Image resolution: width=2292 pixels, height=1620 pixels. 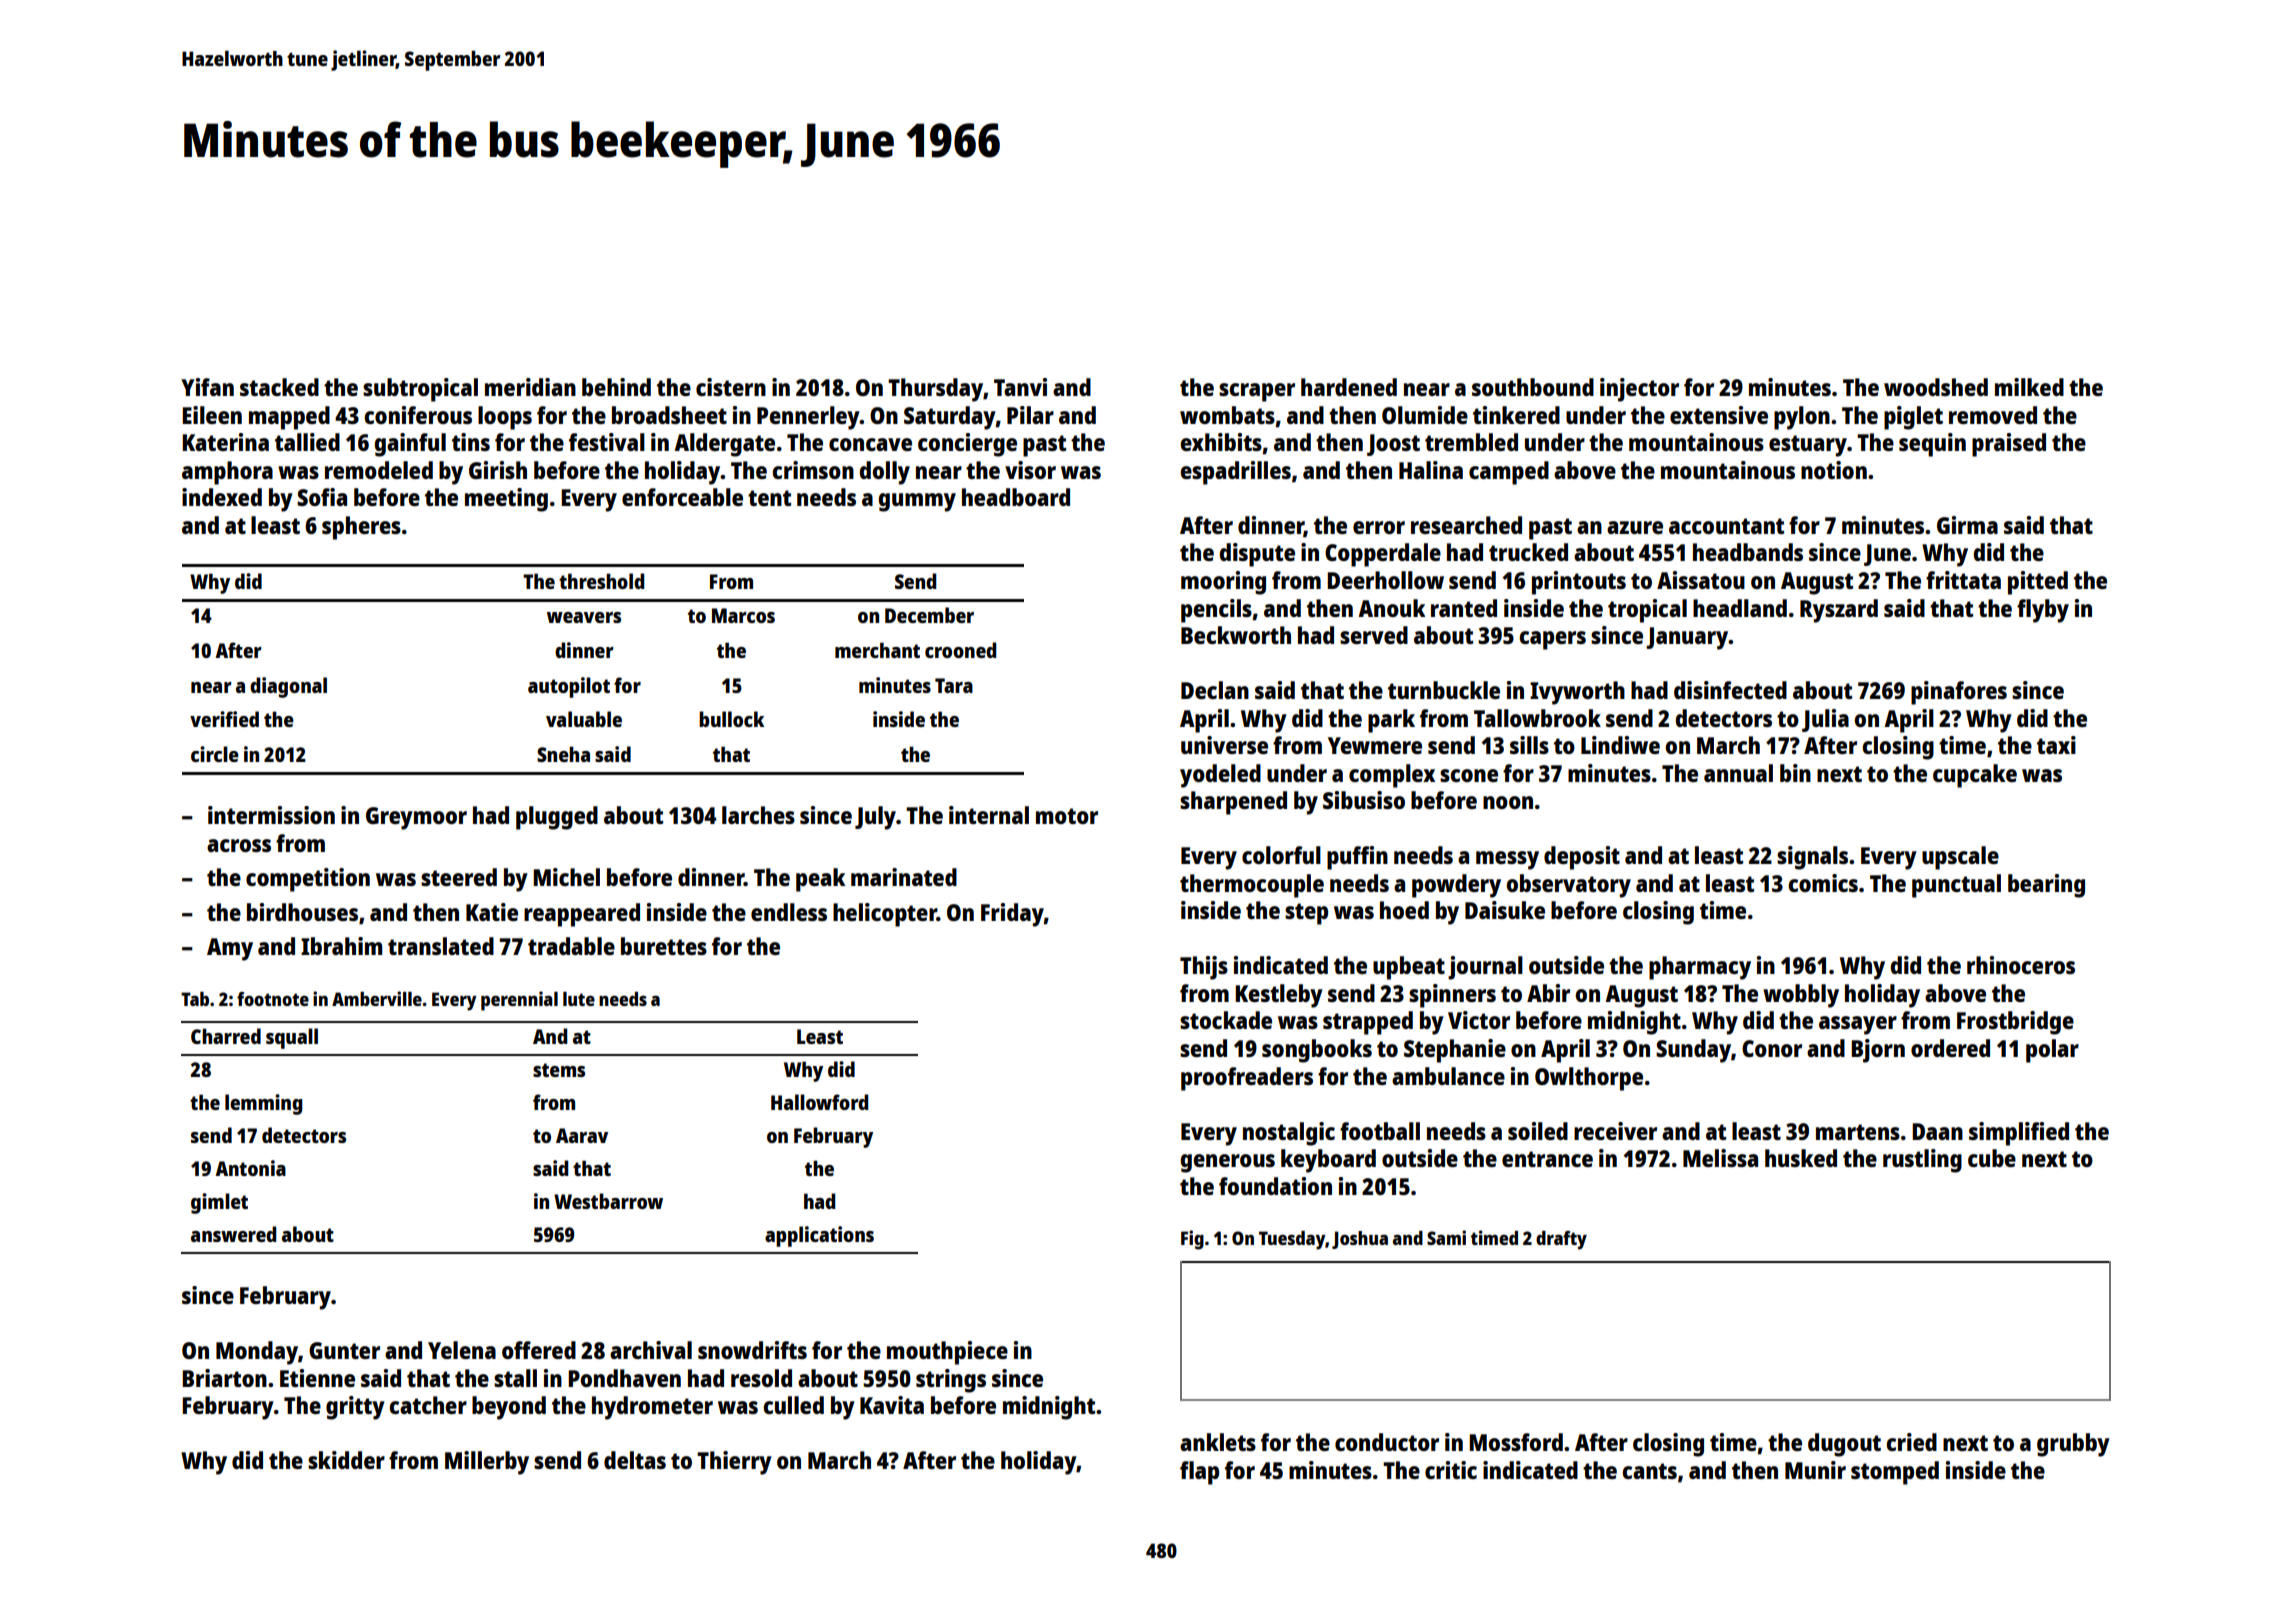 I want to click on yodeled, so click(x=1220, y=776).
